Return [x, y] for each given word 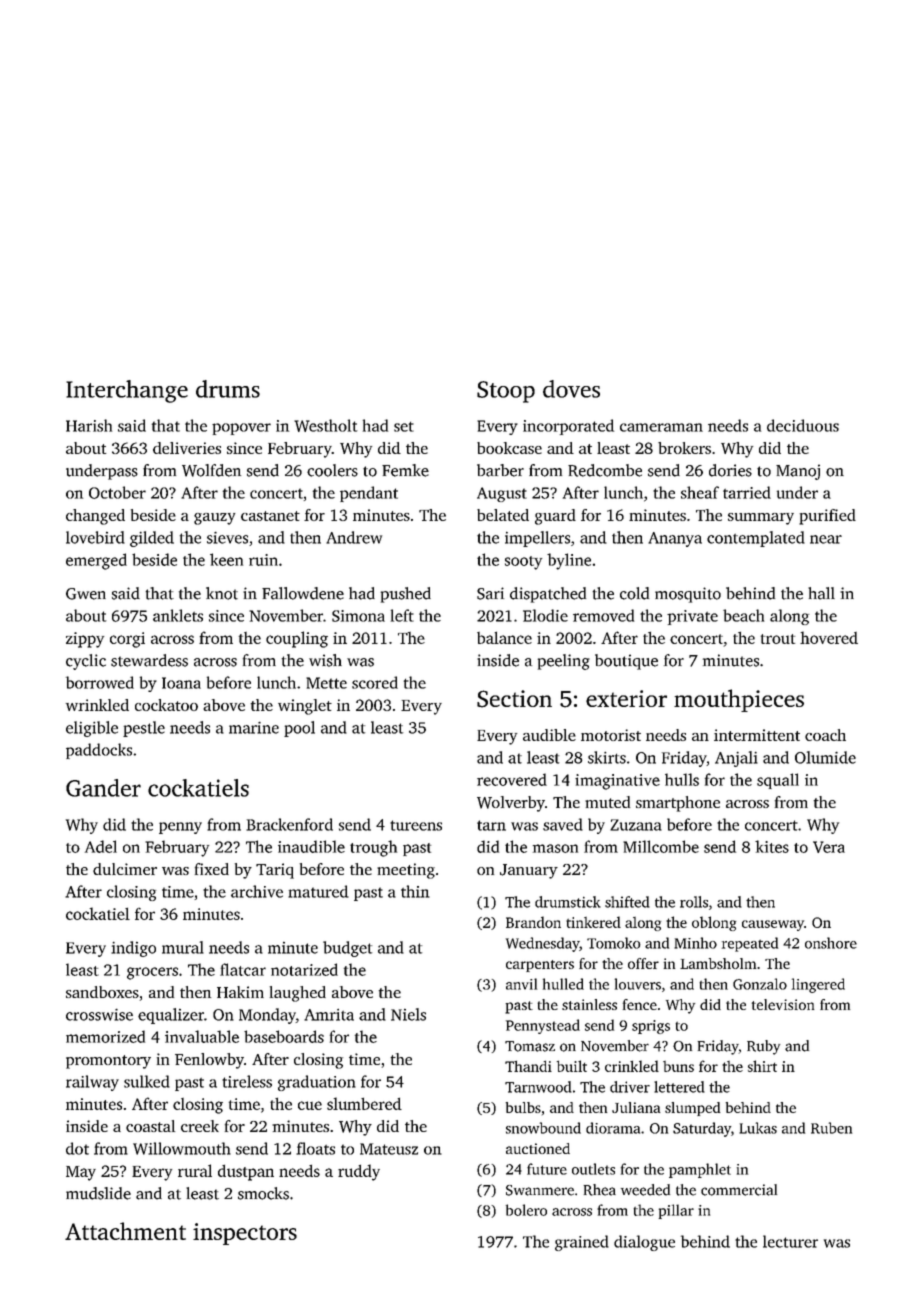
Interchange [127, 391]
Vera [829, 847]
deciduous [803, 425]
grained [582, 1243]
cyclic [86, 662]
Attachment [125, 1231]
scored [375, 682]
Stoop [506, 392]
